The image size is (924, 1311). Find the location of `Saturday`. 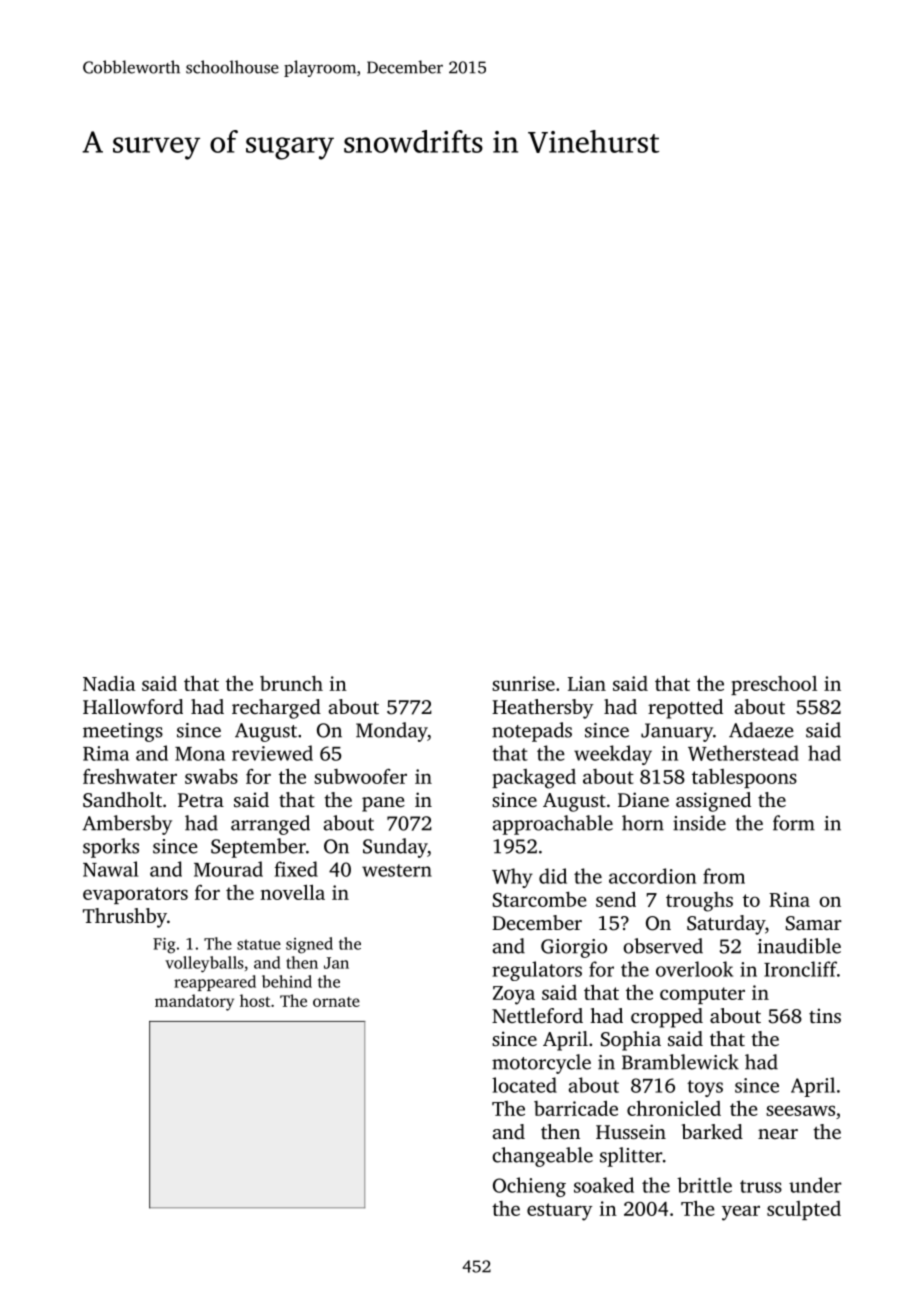

Saturday is located at coordinates (726, 925).
